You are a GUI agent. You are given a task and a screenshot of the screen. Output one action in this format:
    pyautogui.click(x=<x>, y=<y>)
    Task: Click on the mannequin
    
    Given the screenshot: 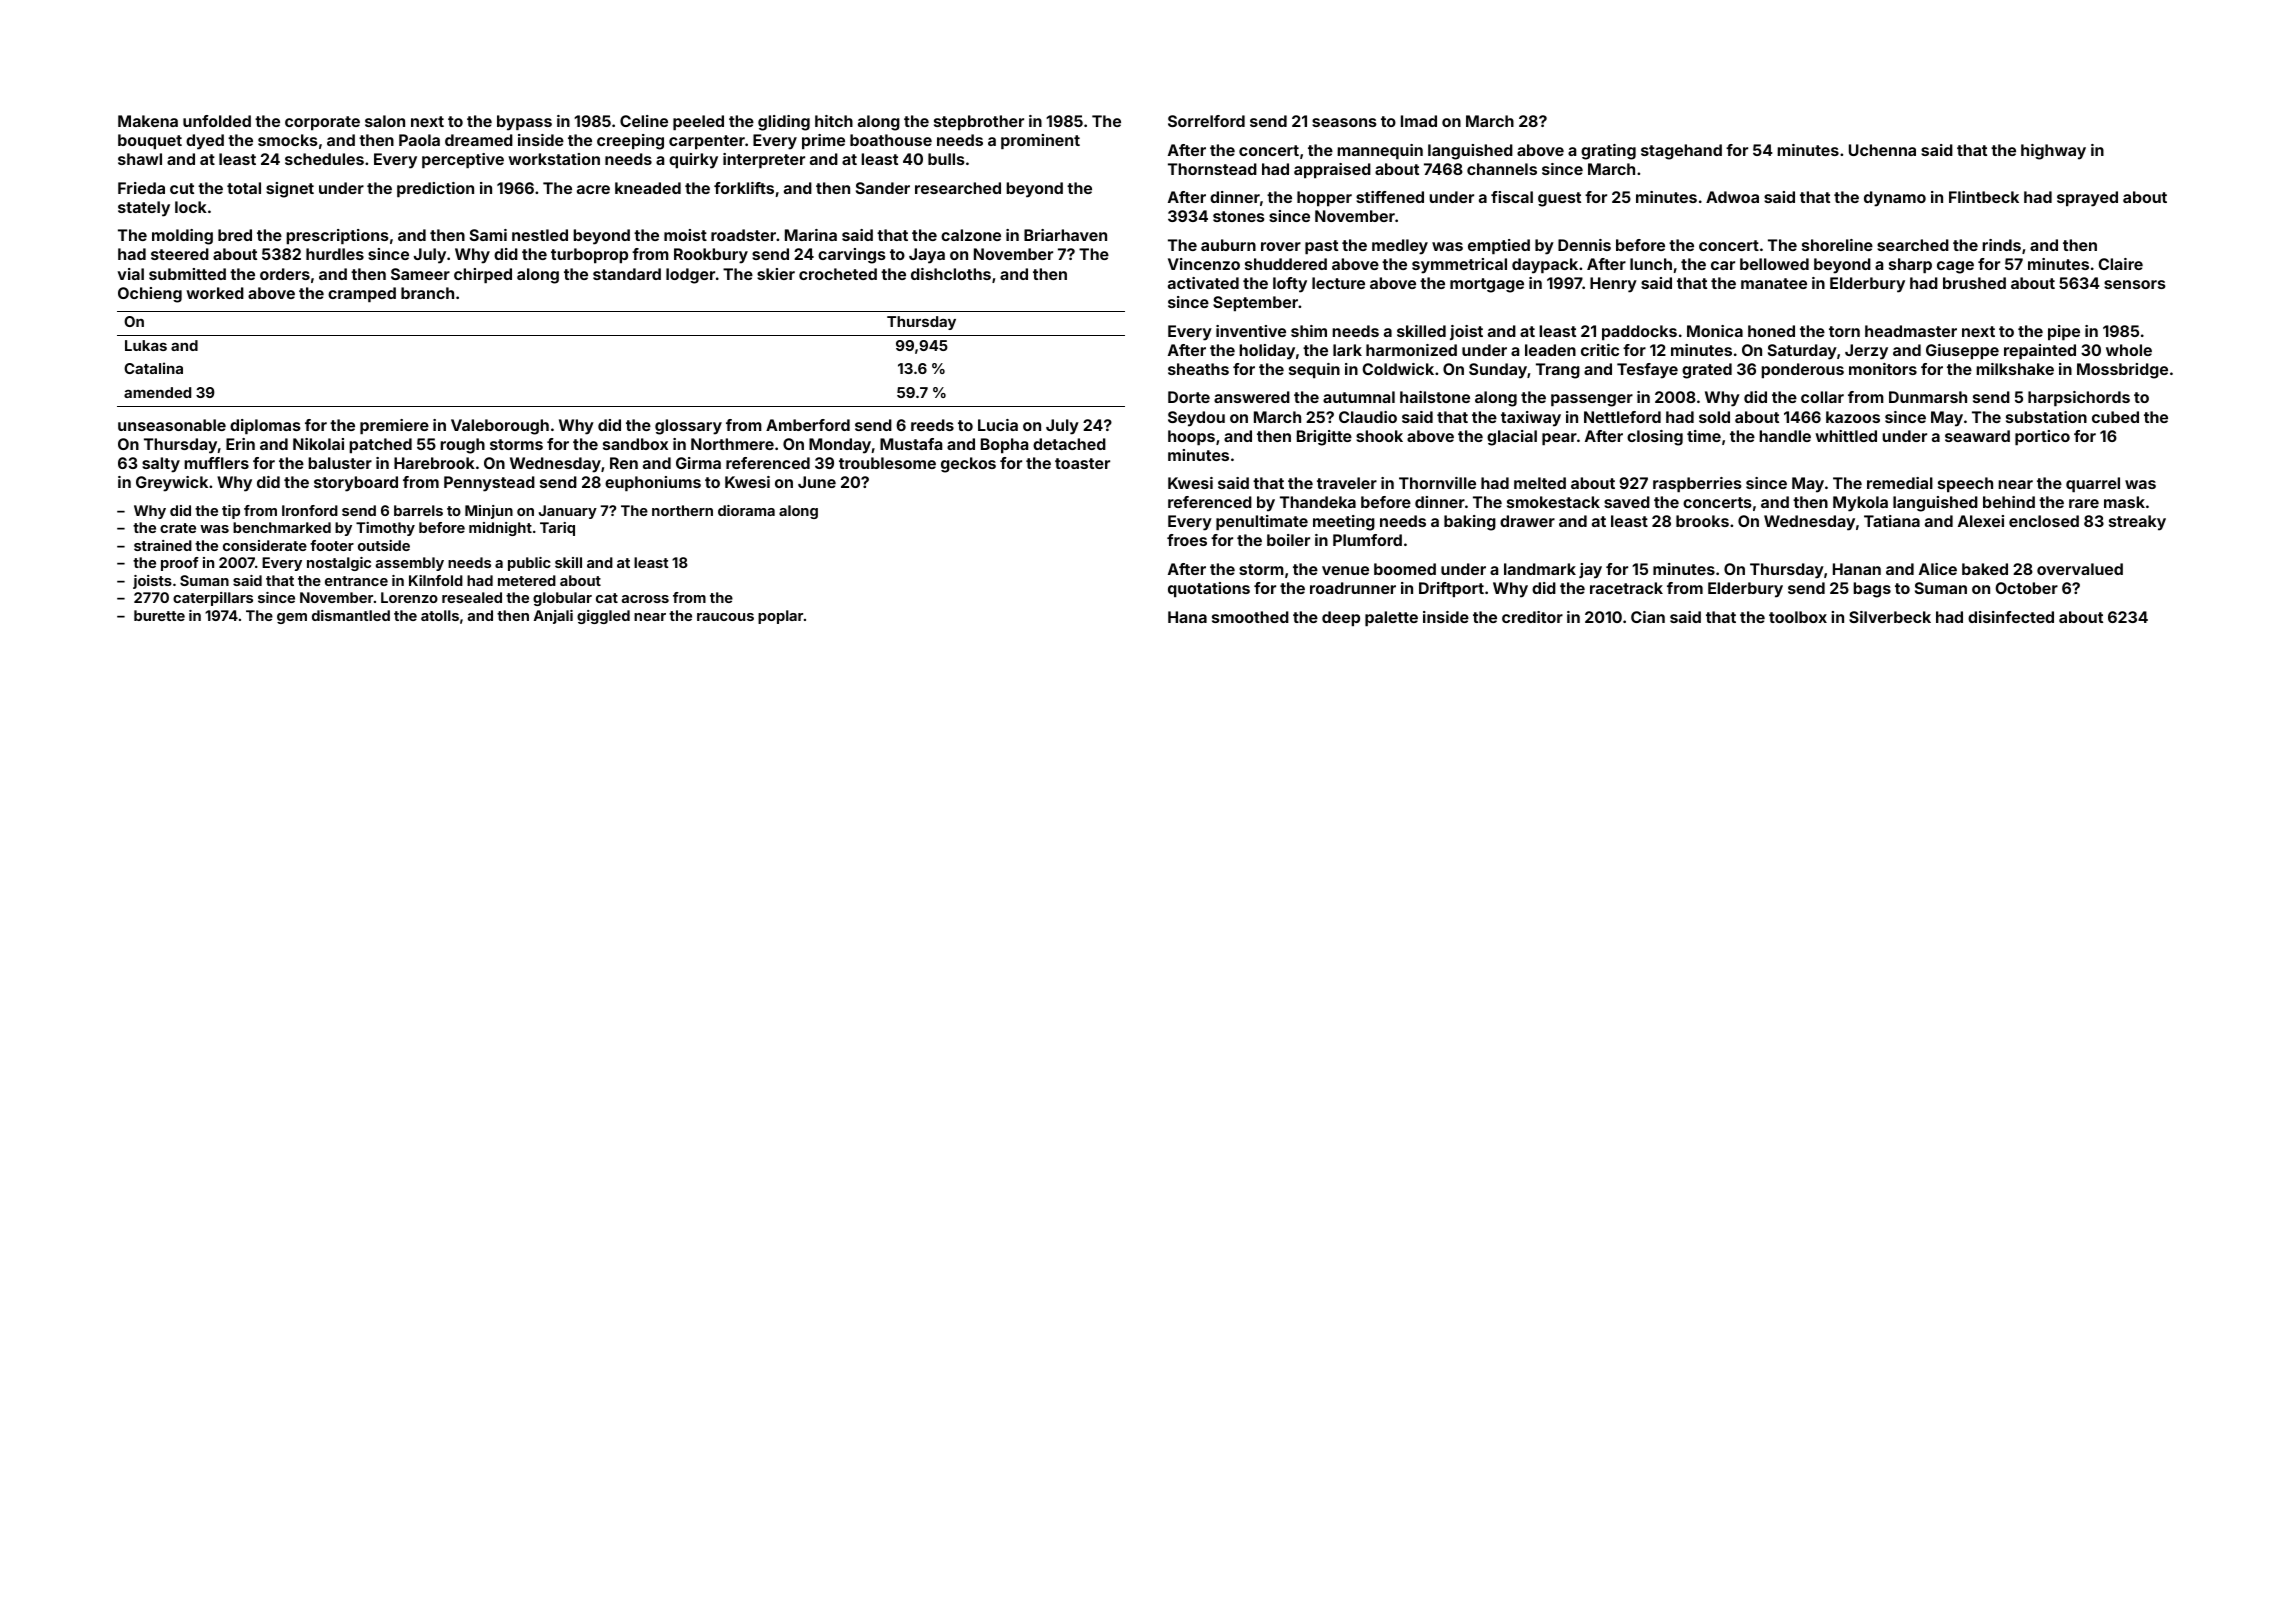 What is the action you would take?
    pyautogui.click(x=1380, y=151)
